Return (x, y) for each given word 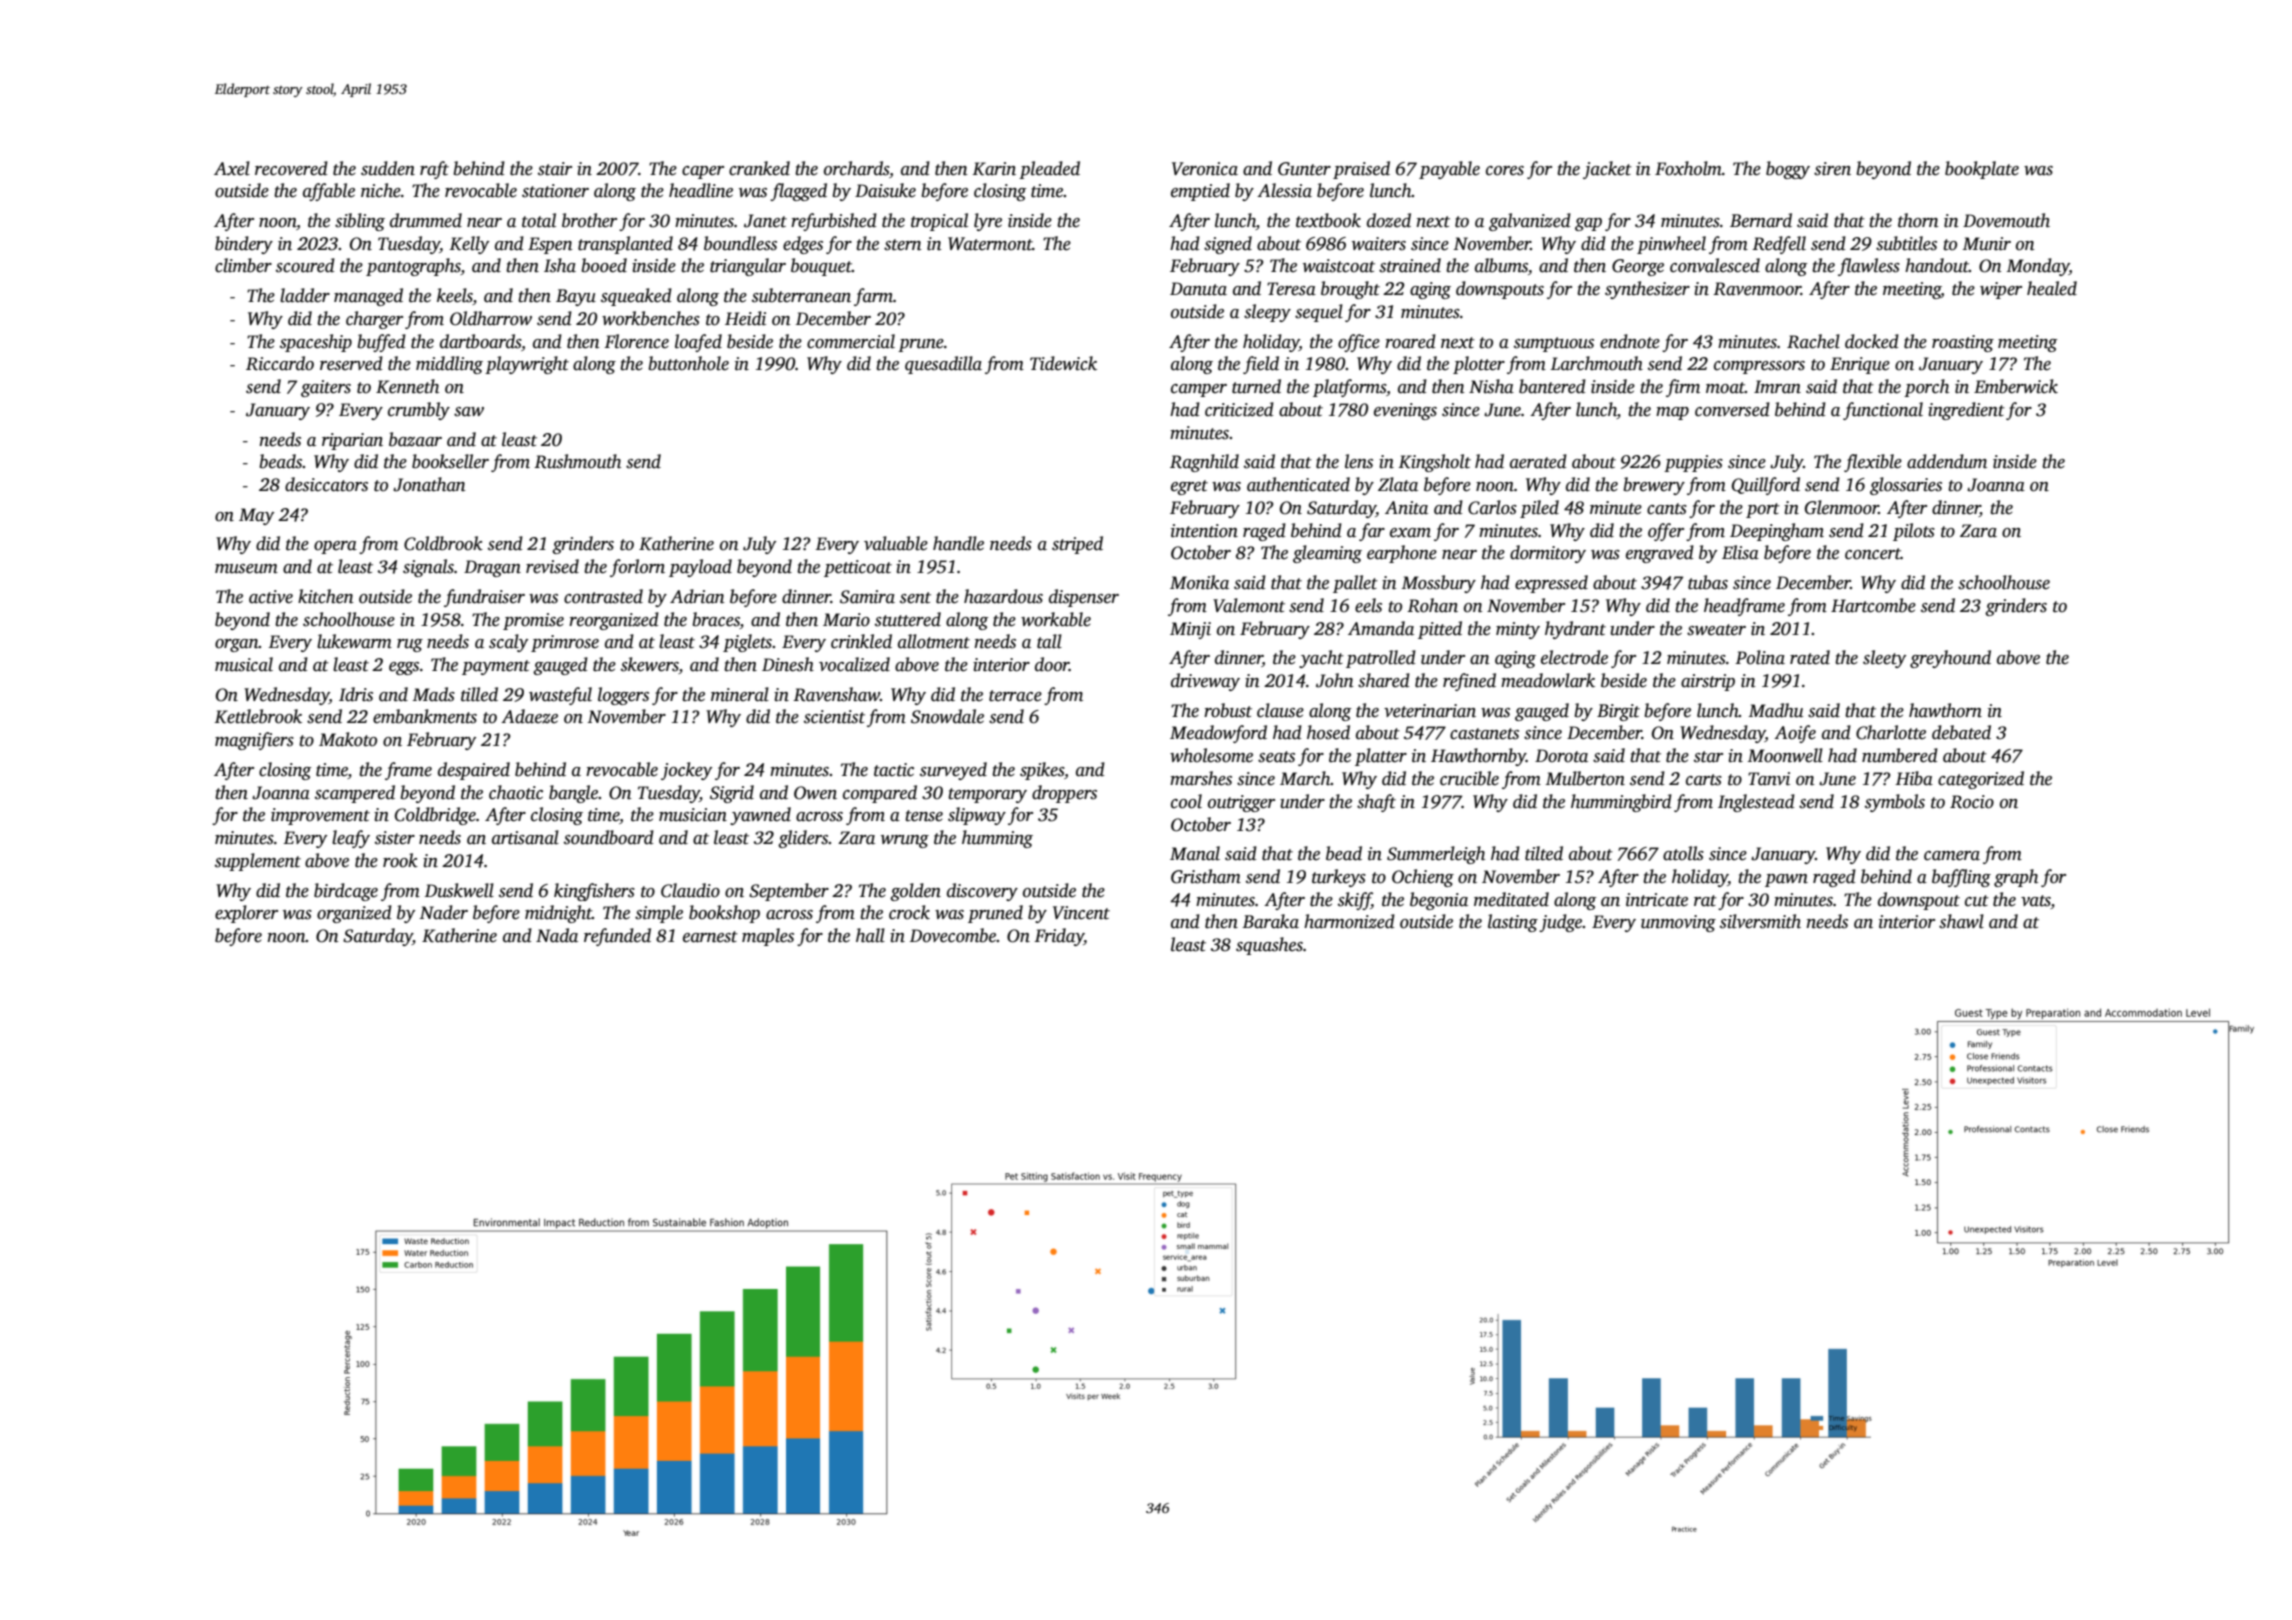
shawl (1961, 921)
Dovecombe (953, 935)
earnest (710, 937)
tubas (1708, 582)
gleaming (1327, 554)
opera (335, 547)
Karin (994, 169)
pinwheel (1671, 245)
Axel (232, 168)
